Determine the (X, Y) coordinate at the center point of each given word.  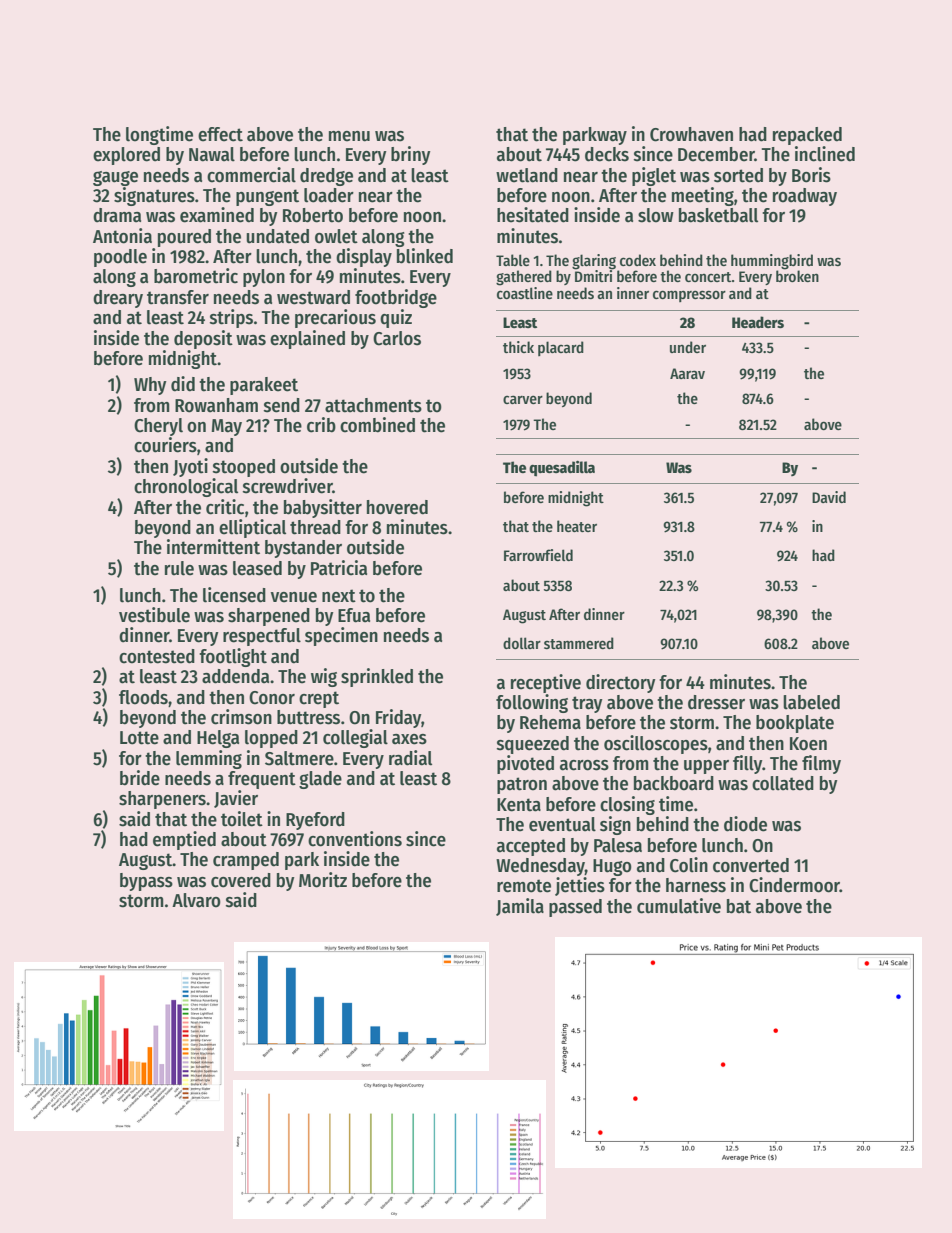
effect (220, 134)
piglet (654, 176)
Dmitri (593, 276)
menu (349, 136)
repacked (807, 136)
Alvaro (196, 900)
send (282, 405)
